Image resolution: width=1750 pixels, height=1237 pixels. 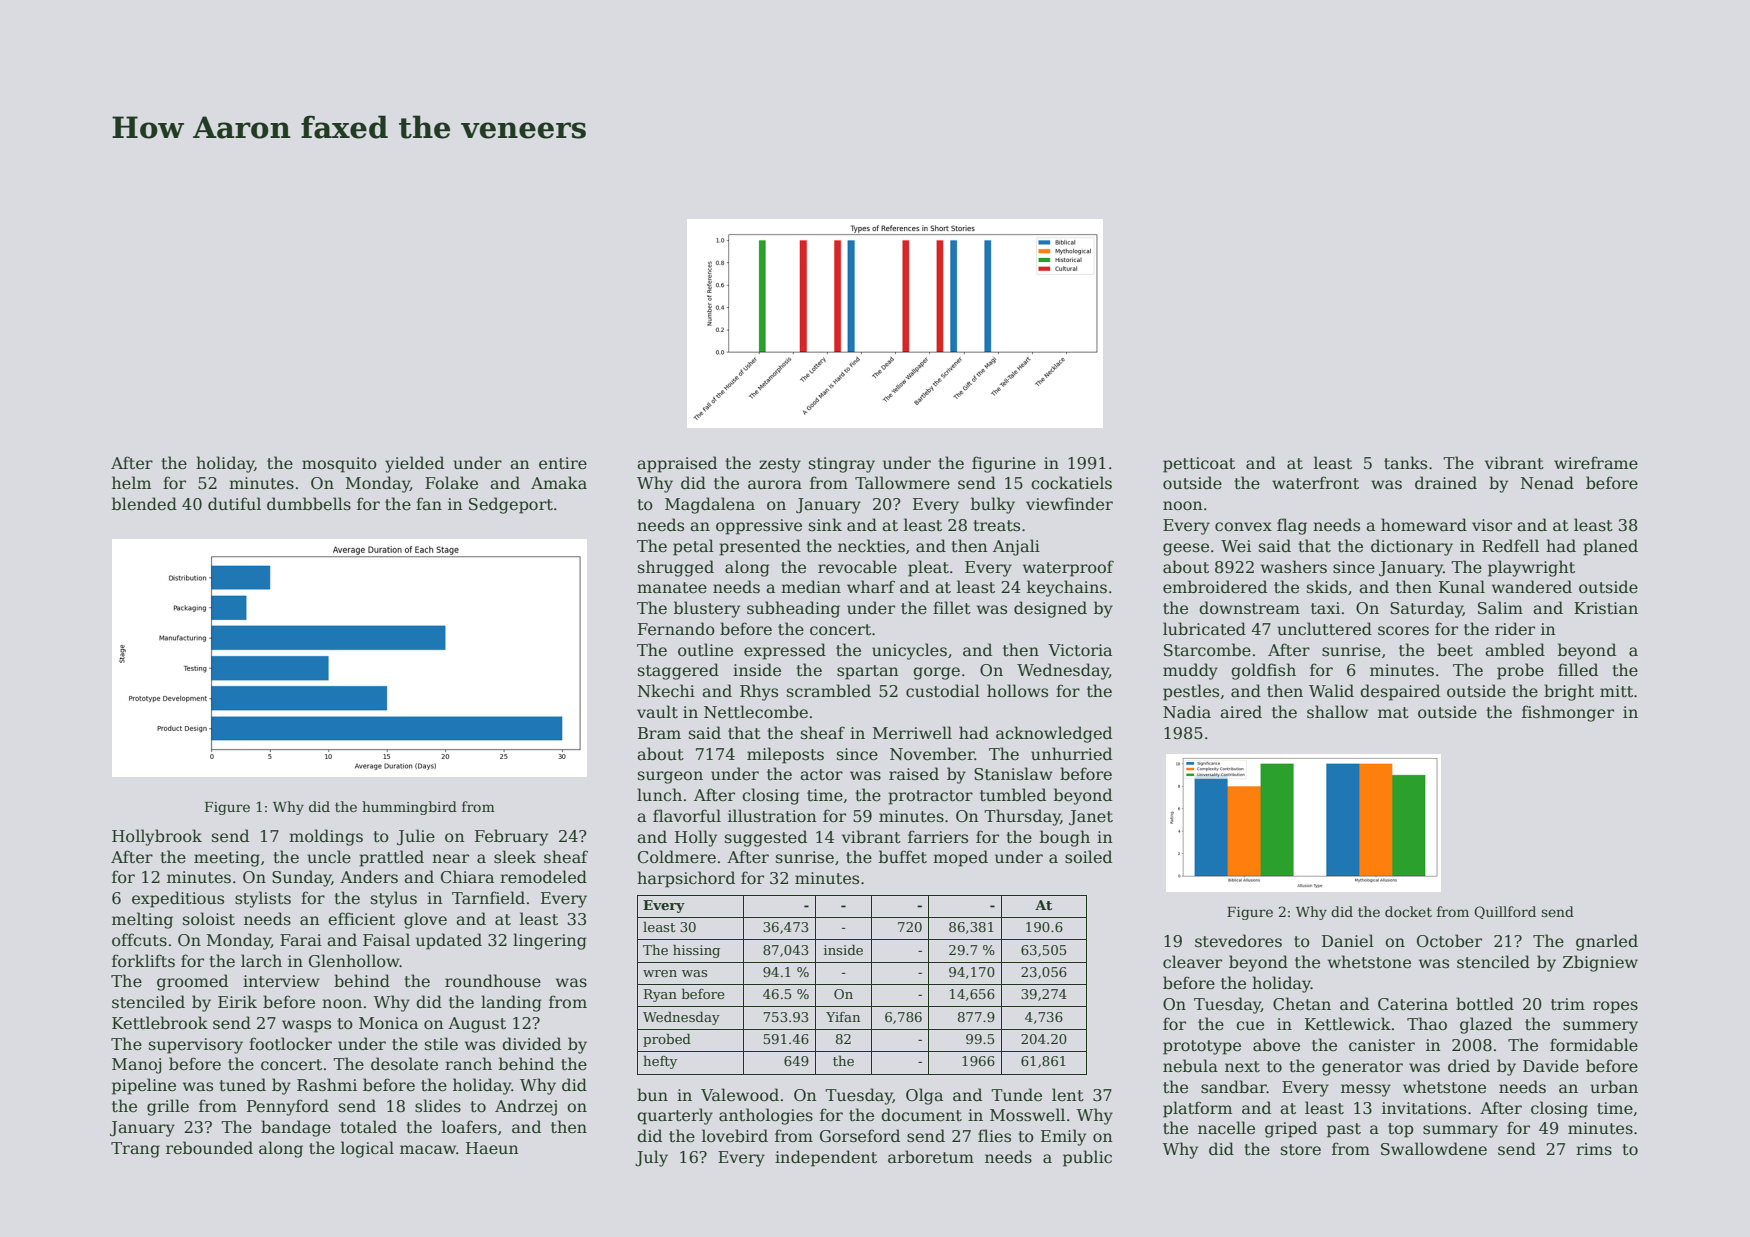 What do you see at coordinates (409, 808) in the screenshot?
I see `hummingbird` at bounding box center [409, 808].
